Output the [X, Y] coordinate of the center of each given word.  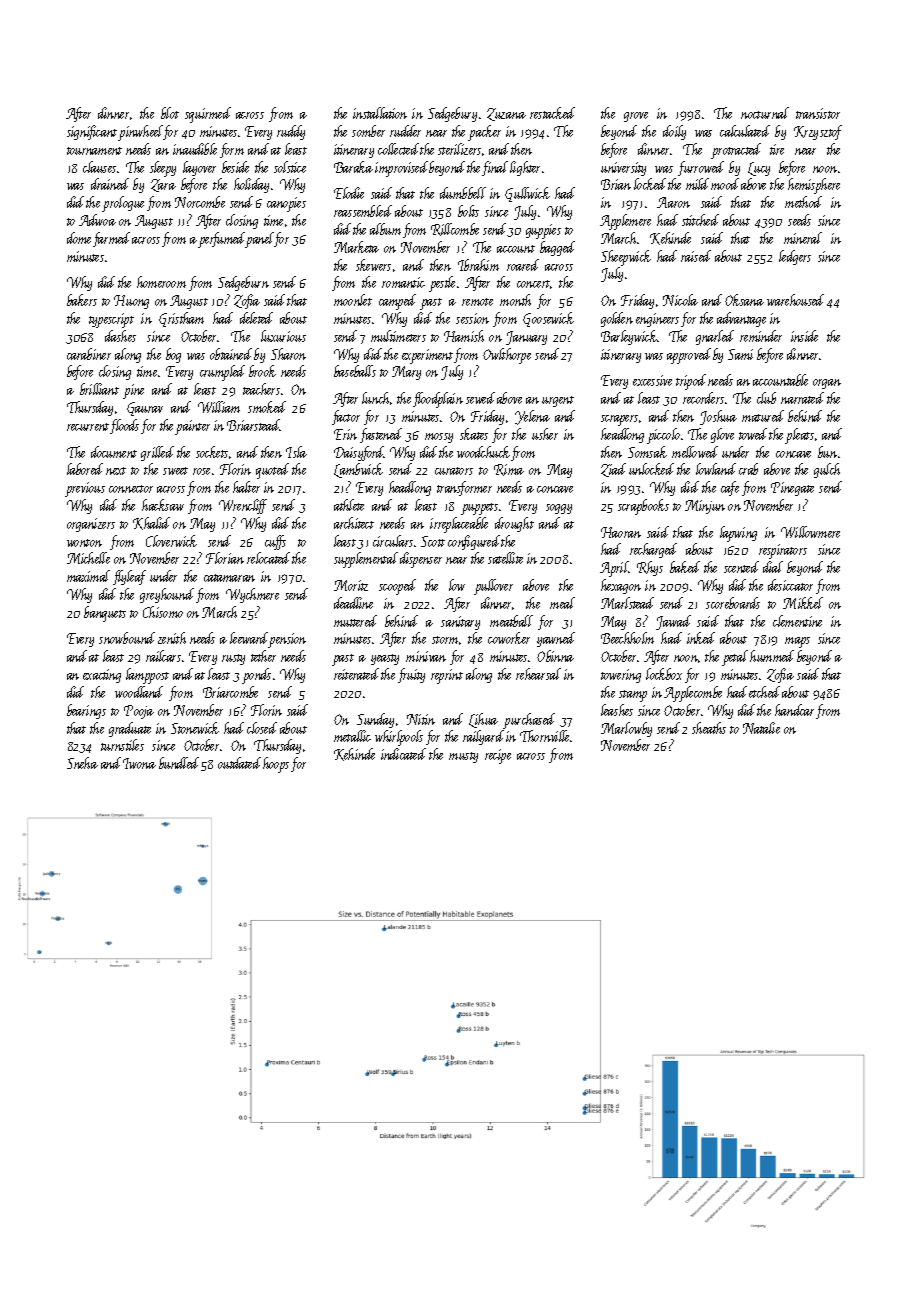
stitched [700, 220]
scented [741, 567]
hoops [276, 765]
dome [79, 238]
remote [477, 302]
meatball [511, 621]
